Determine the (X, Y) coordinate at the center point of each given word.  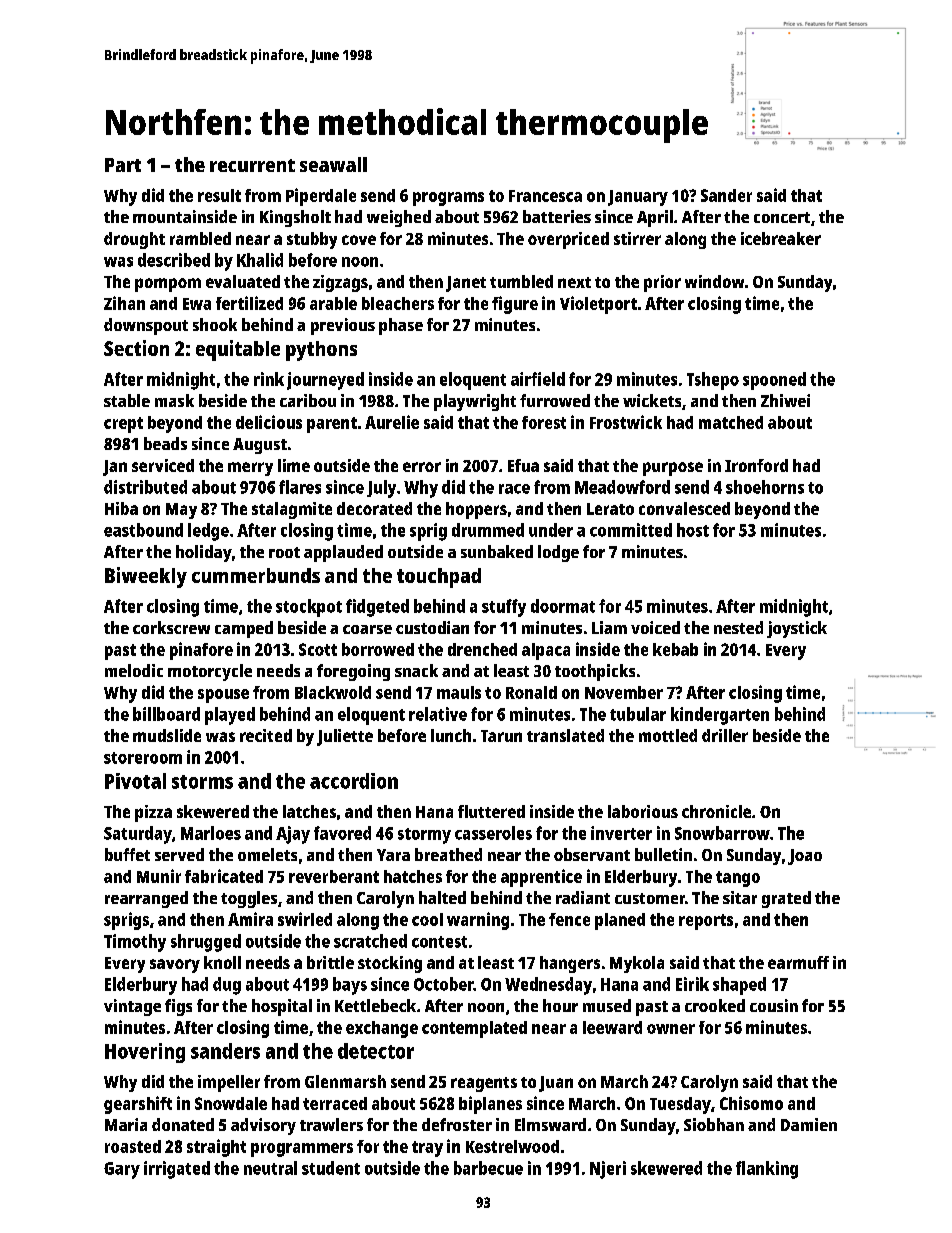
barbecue (488, 1168)
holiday (204, 553)
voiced (655, 627)
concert (782, 217)
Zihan (124, 303)
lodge (558, 553)
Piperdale (321, 197)
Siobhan (714, 1124)
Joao (805, 857)
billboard (166, 714)
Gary (122, 1170)
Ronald (531, 692)
